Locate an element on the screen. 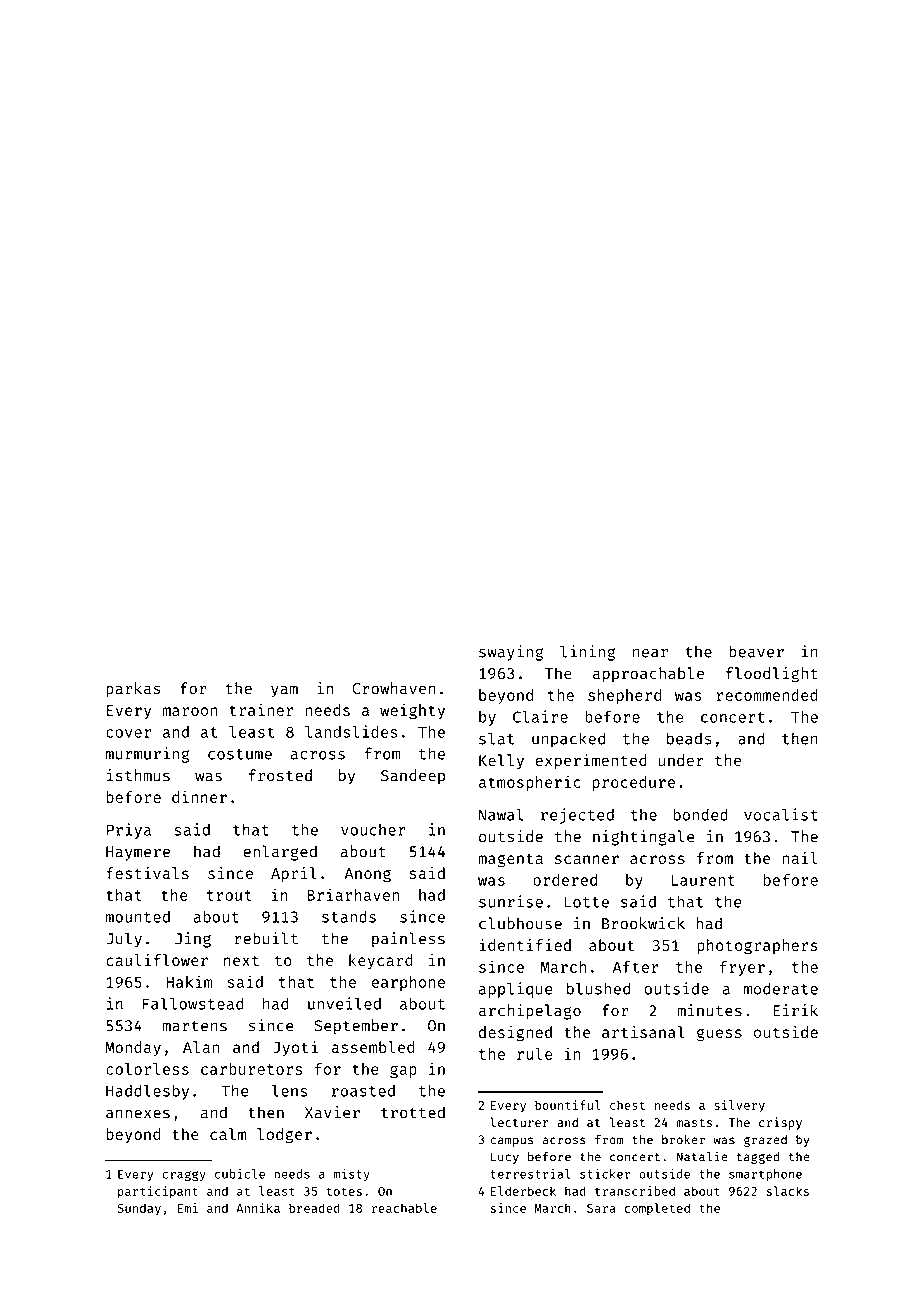 This screenshot has width=924, height=1314. completed is located at coordinates (657, 1209).
